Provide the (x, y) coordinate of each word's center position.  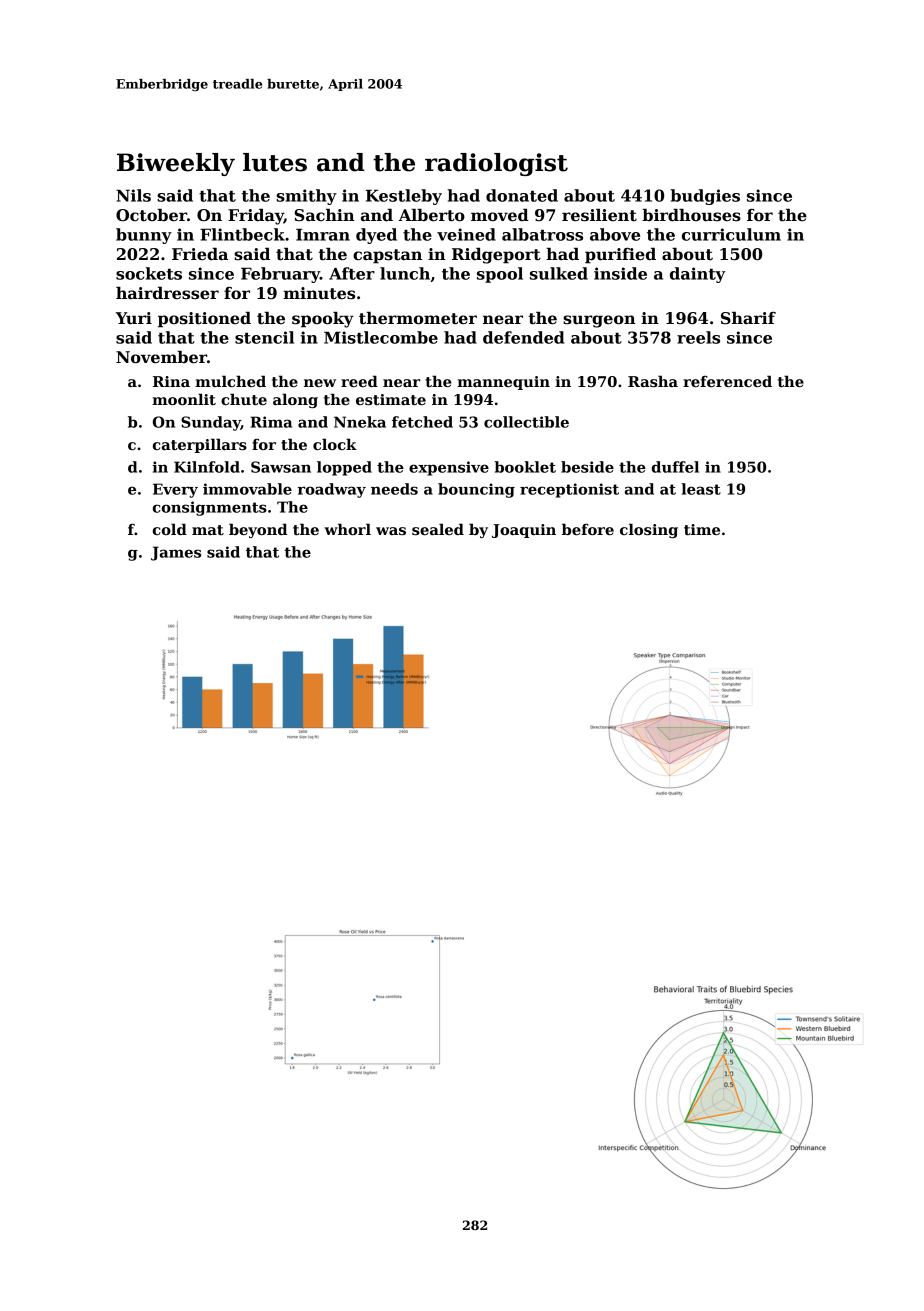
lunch (405, 273)
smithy (306, 197)
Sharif (748, 318)
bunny (144, 236)
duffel (675, 467)
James (176, 553)
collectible (526, 422)
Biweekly (176, 164)
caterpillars (200, 445)
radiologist (496, 164)
